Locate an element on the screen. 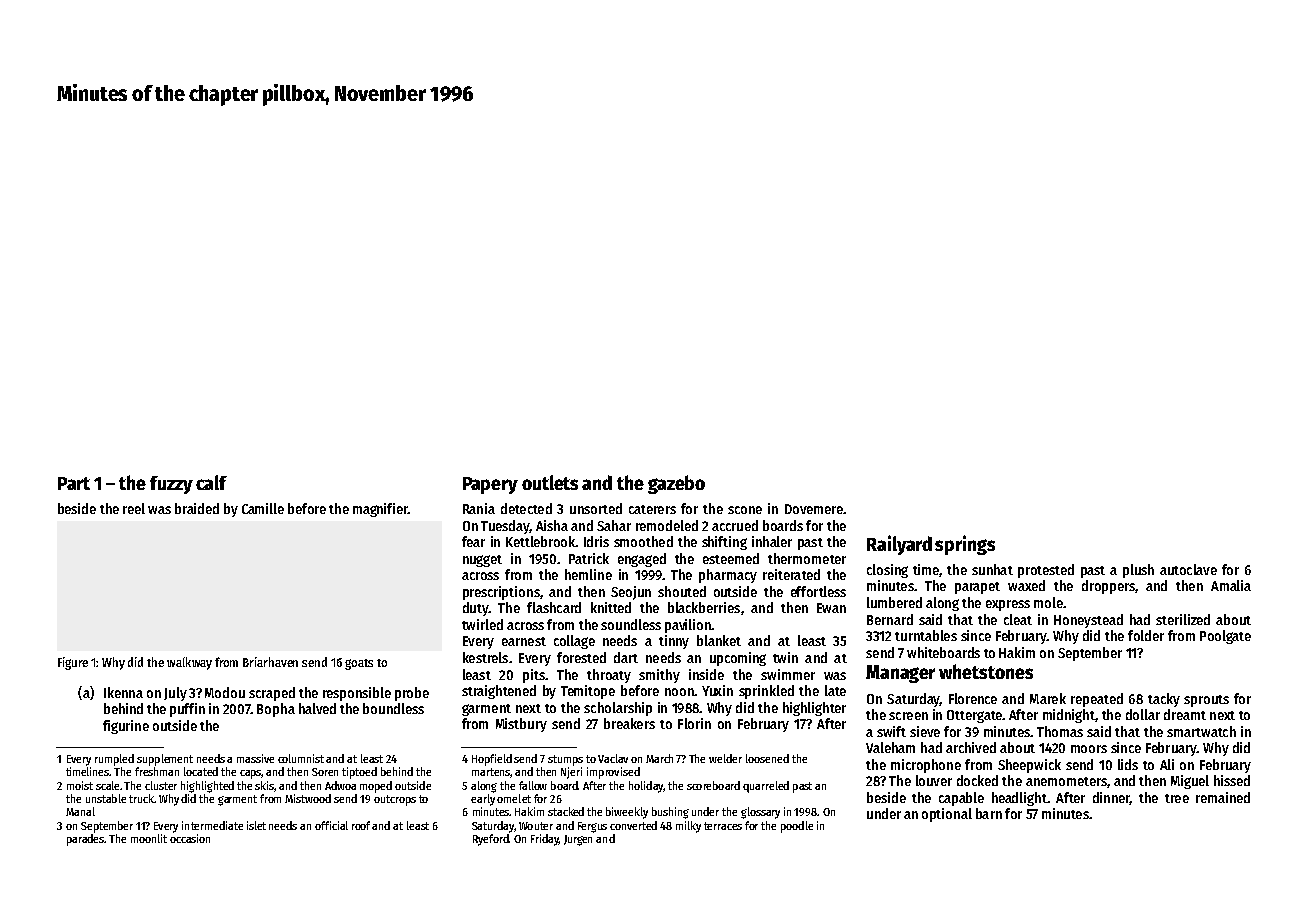 The width and height of the screenshot is (1308, 924). forested is located at coordinates (581, 657).
